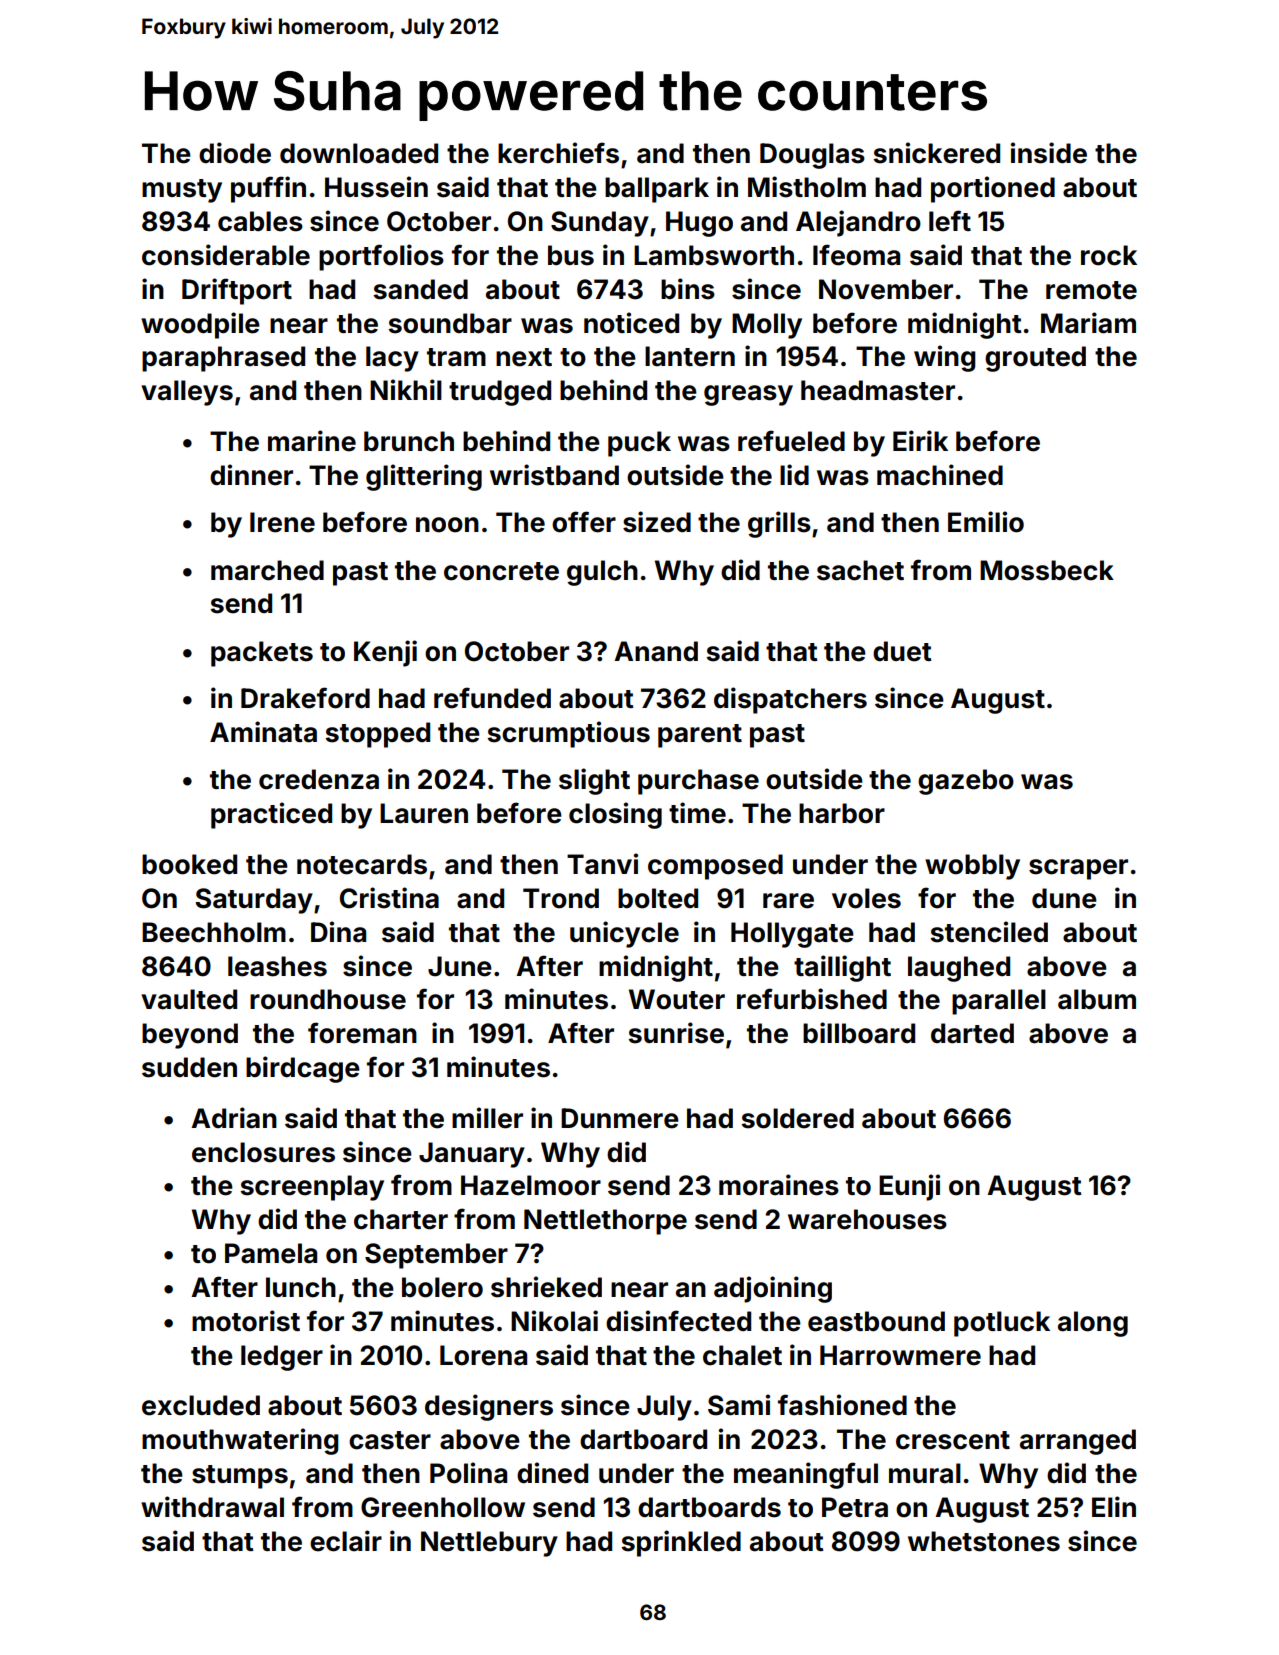  I want to click on eclair, so click(346, 1541).
